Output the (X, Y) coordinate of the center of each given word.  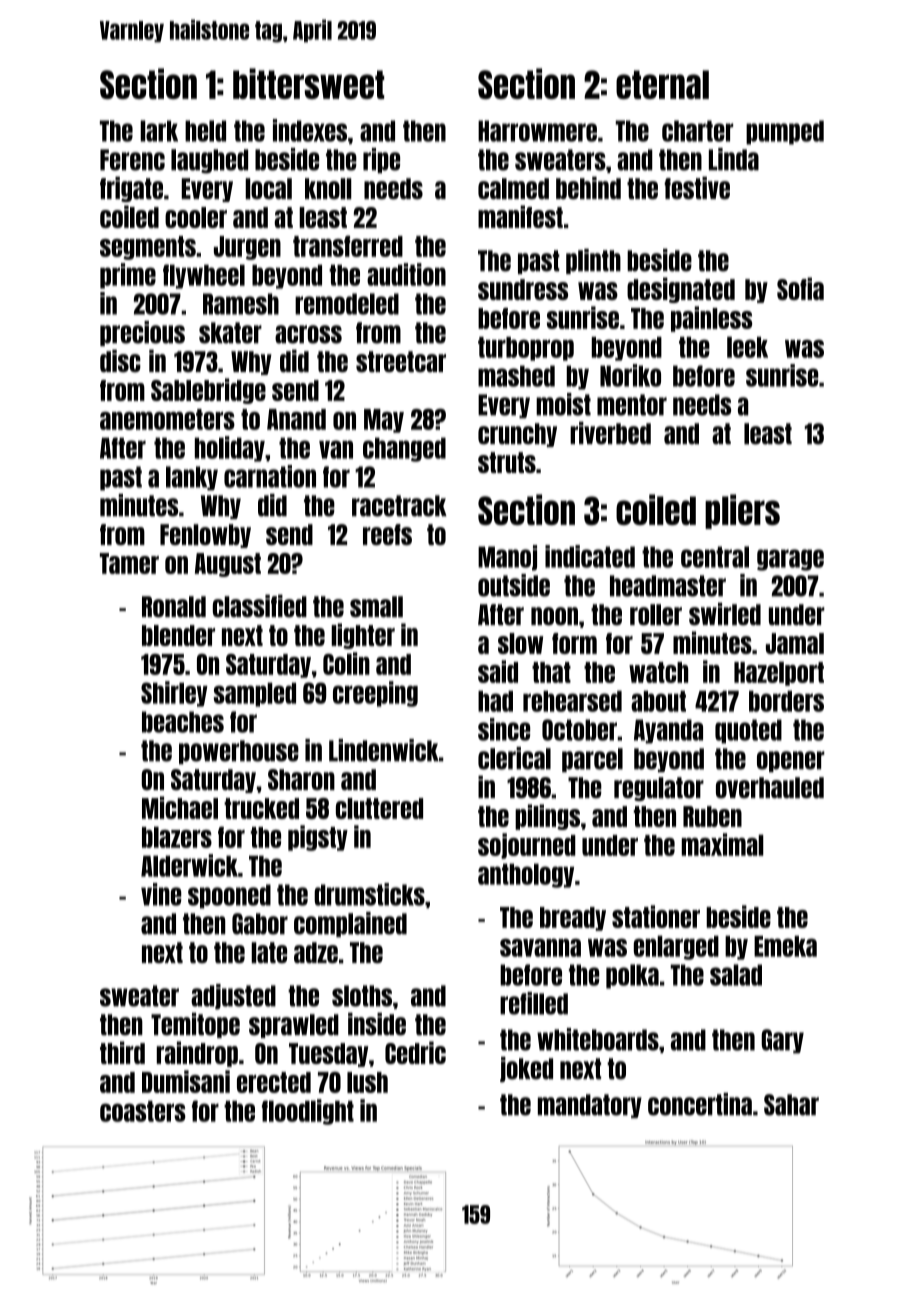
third (122, 1052)
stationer (656, 916)
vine (161, 894)
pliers (742, 511)
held (205, 131)
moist (563, 404)
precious (142, 333)
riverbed (610, 433)
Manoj (507, 558)
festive (697, 188)
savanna (540, 947)
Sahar (791, 1105)
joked (526, 1069)
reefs (387, 534)
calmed (513, 189)
